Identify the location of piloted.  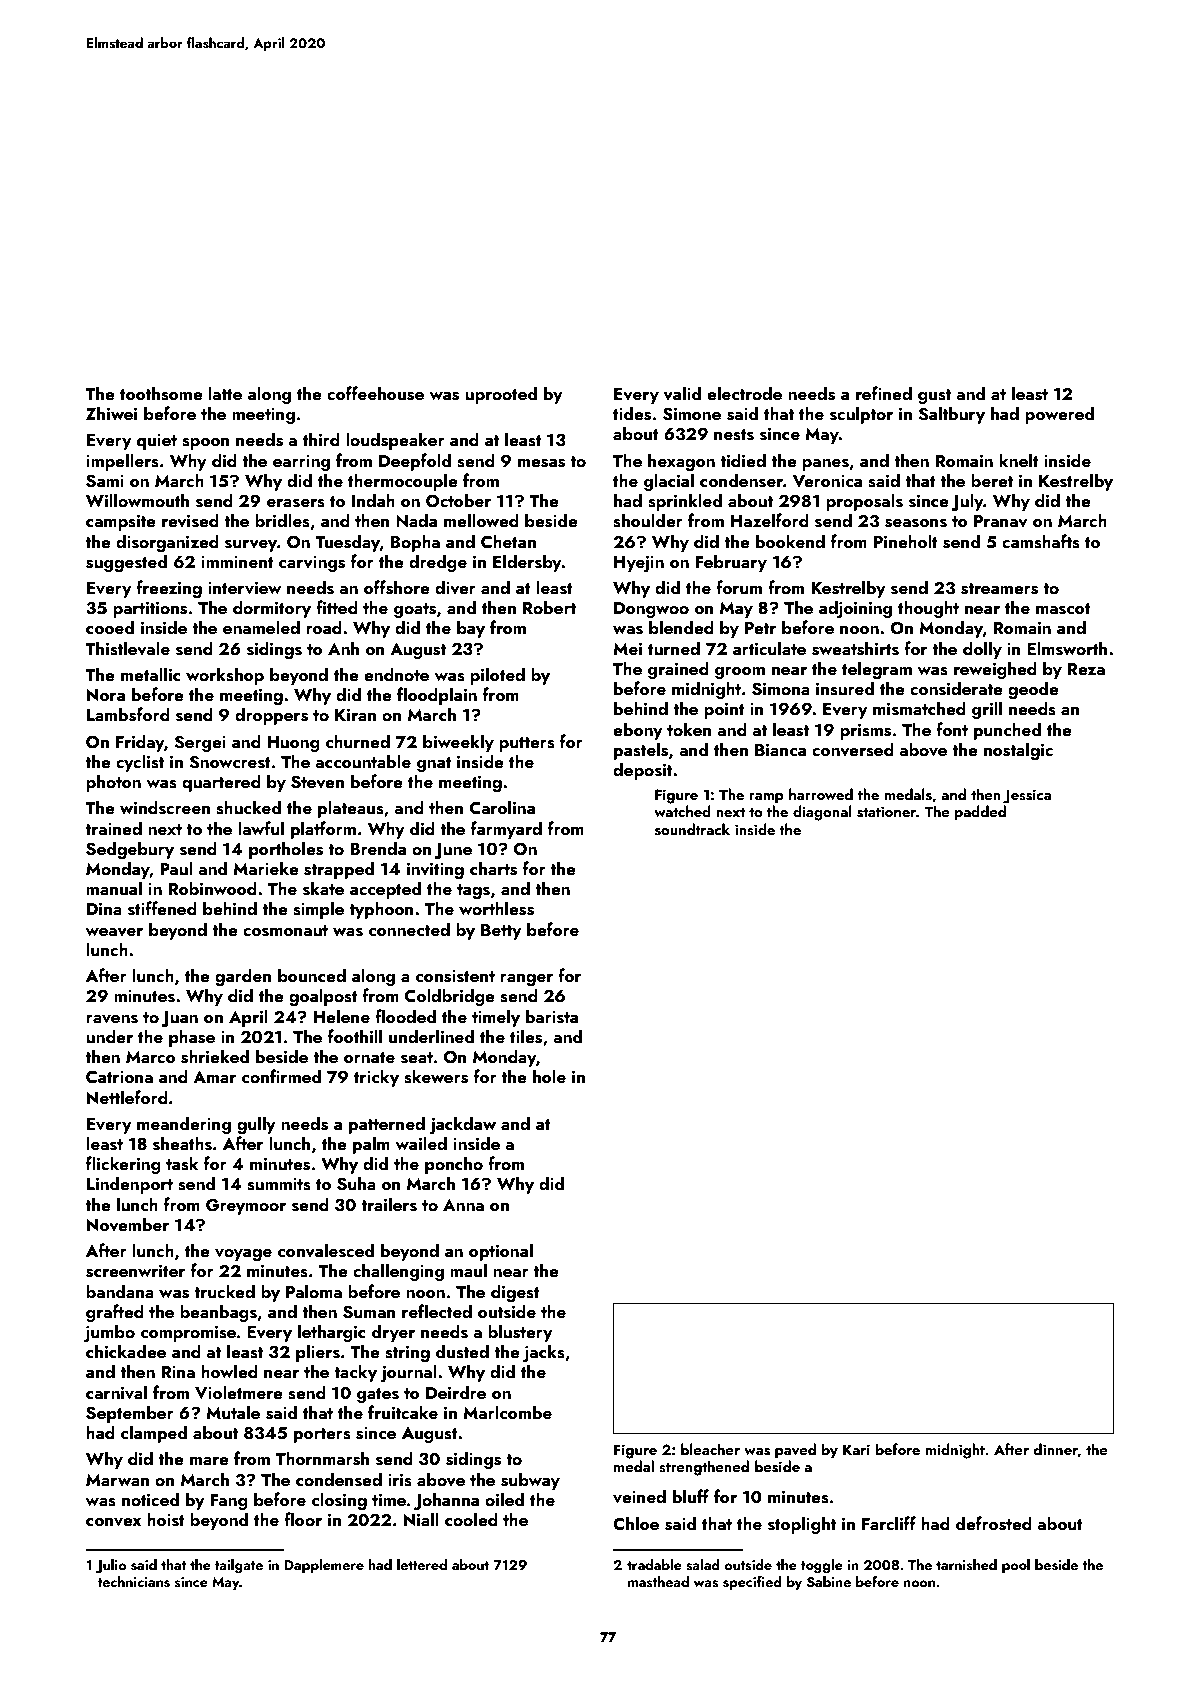
(497, 676).
